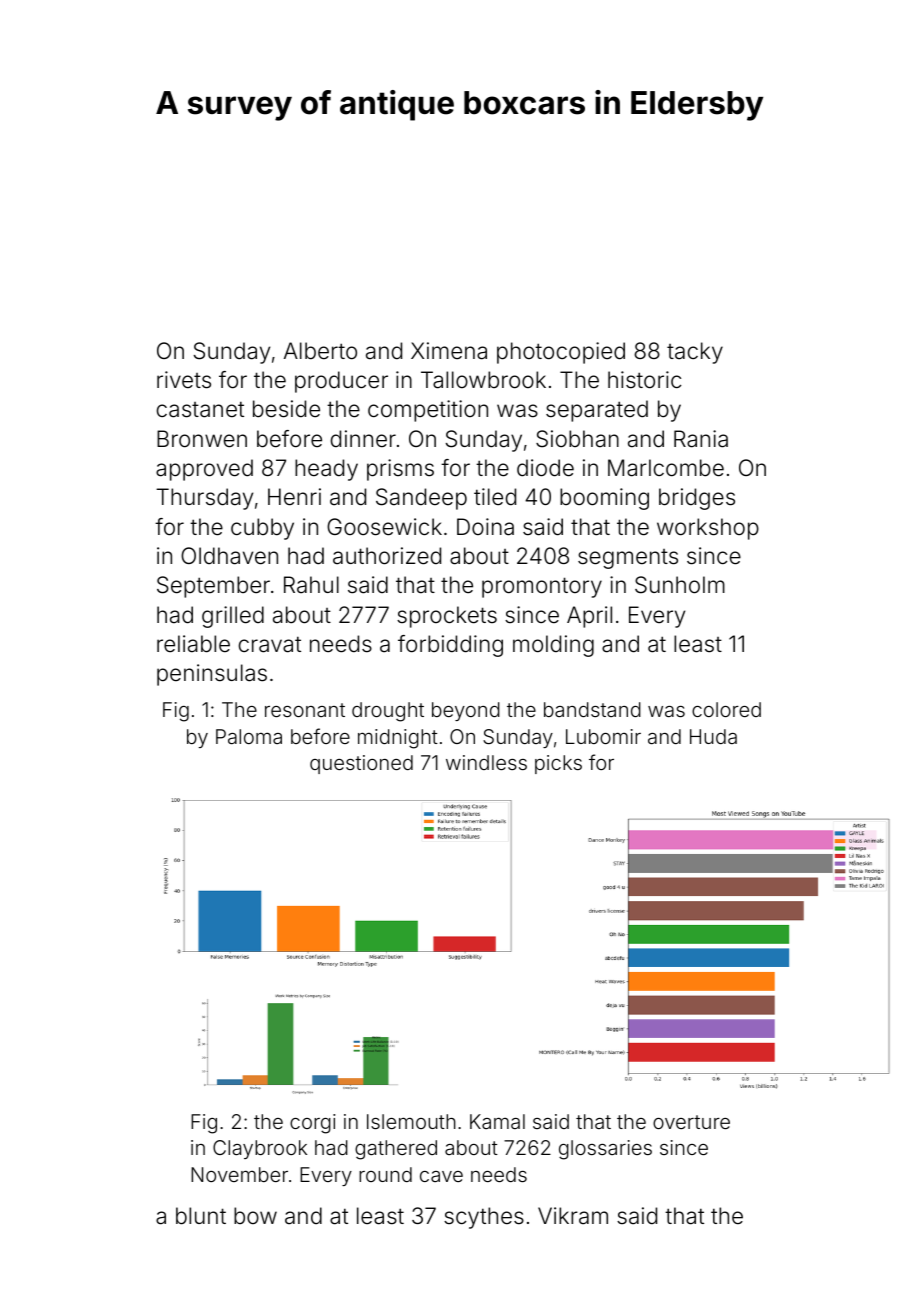 The width and height of the page is (924, 1311). Describe the element at coordinates (484, 1218) in the page. I see `scythes` at that location.
